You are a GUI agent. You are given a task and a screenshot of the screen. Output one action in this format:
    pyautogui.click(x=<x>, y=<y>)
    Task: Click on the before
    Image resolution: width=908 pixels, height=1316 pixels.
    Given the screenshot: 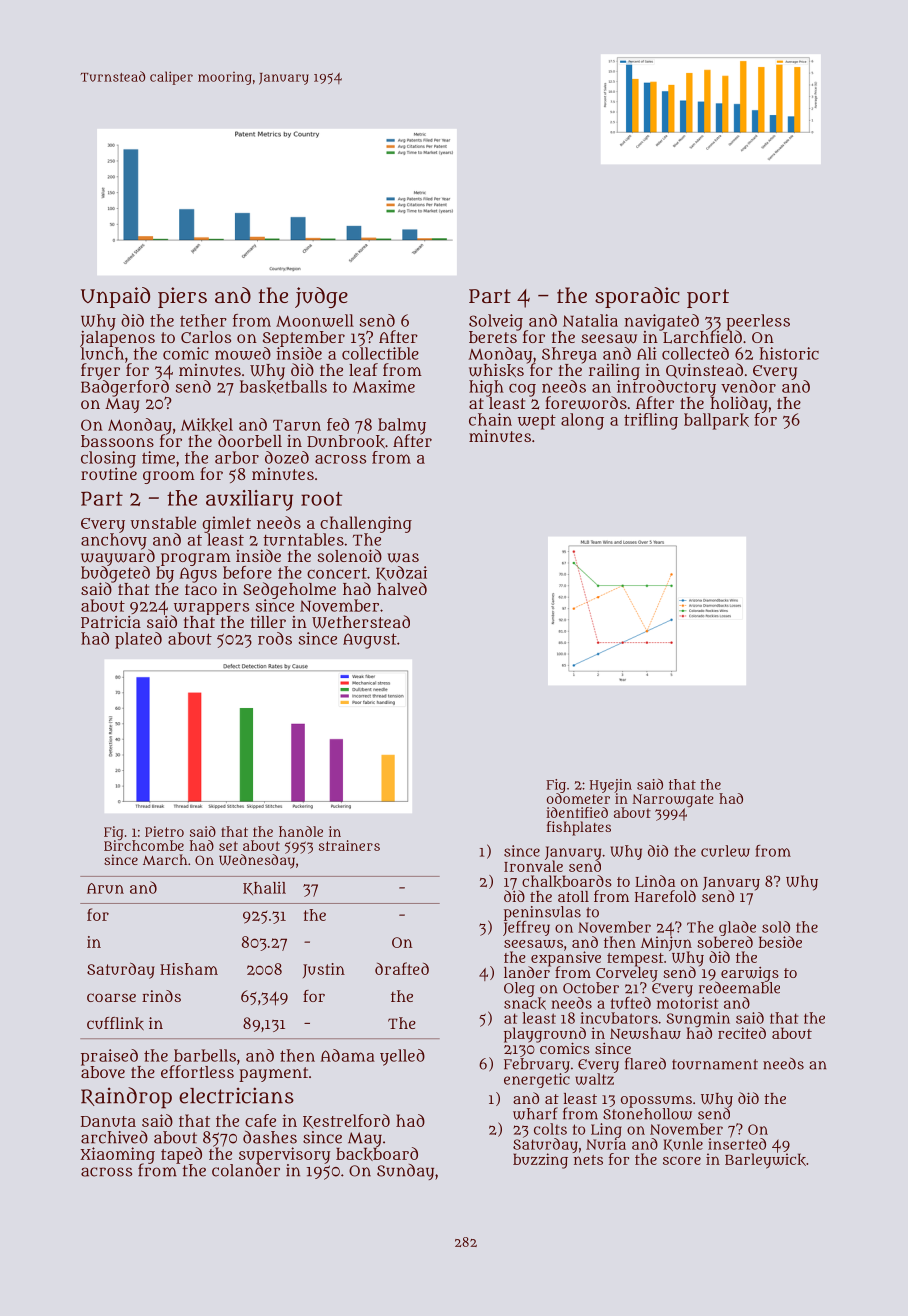 What is the action you would take?
    pyautogui.click(x=247, y=572)
